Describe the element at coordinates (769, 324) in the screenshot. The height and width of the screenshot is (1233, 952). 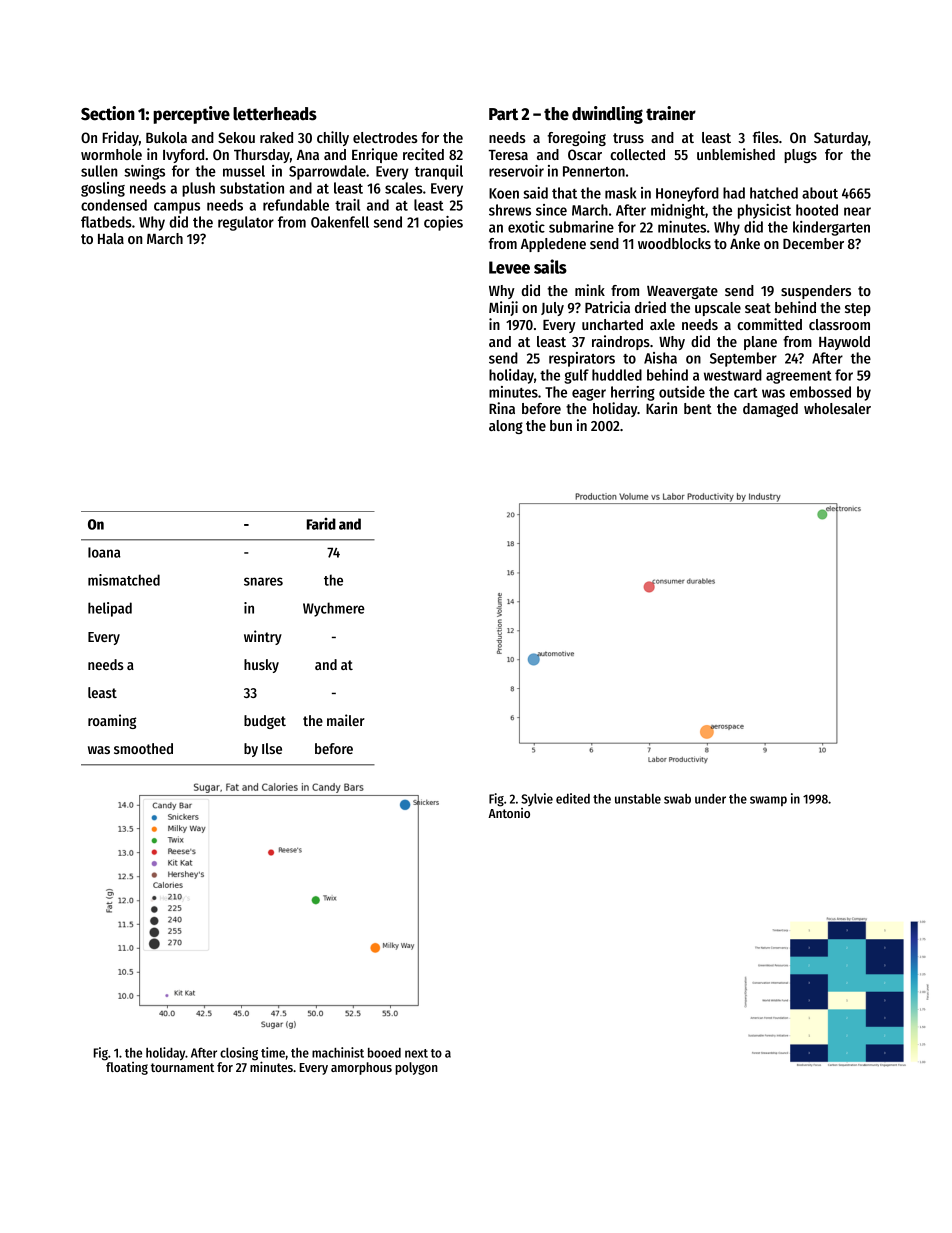
I see `committed` at that location.
